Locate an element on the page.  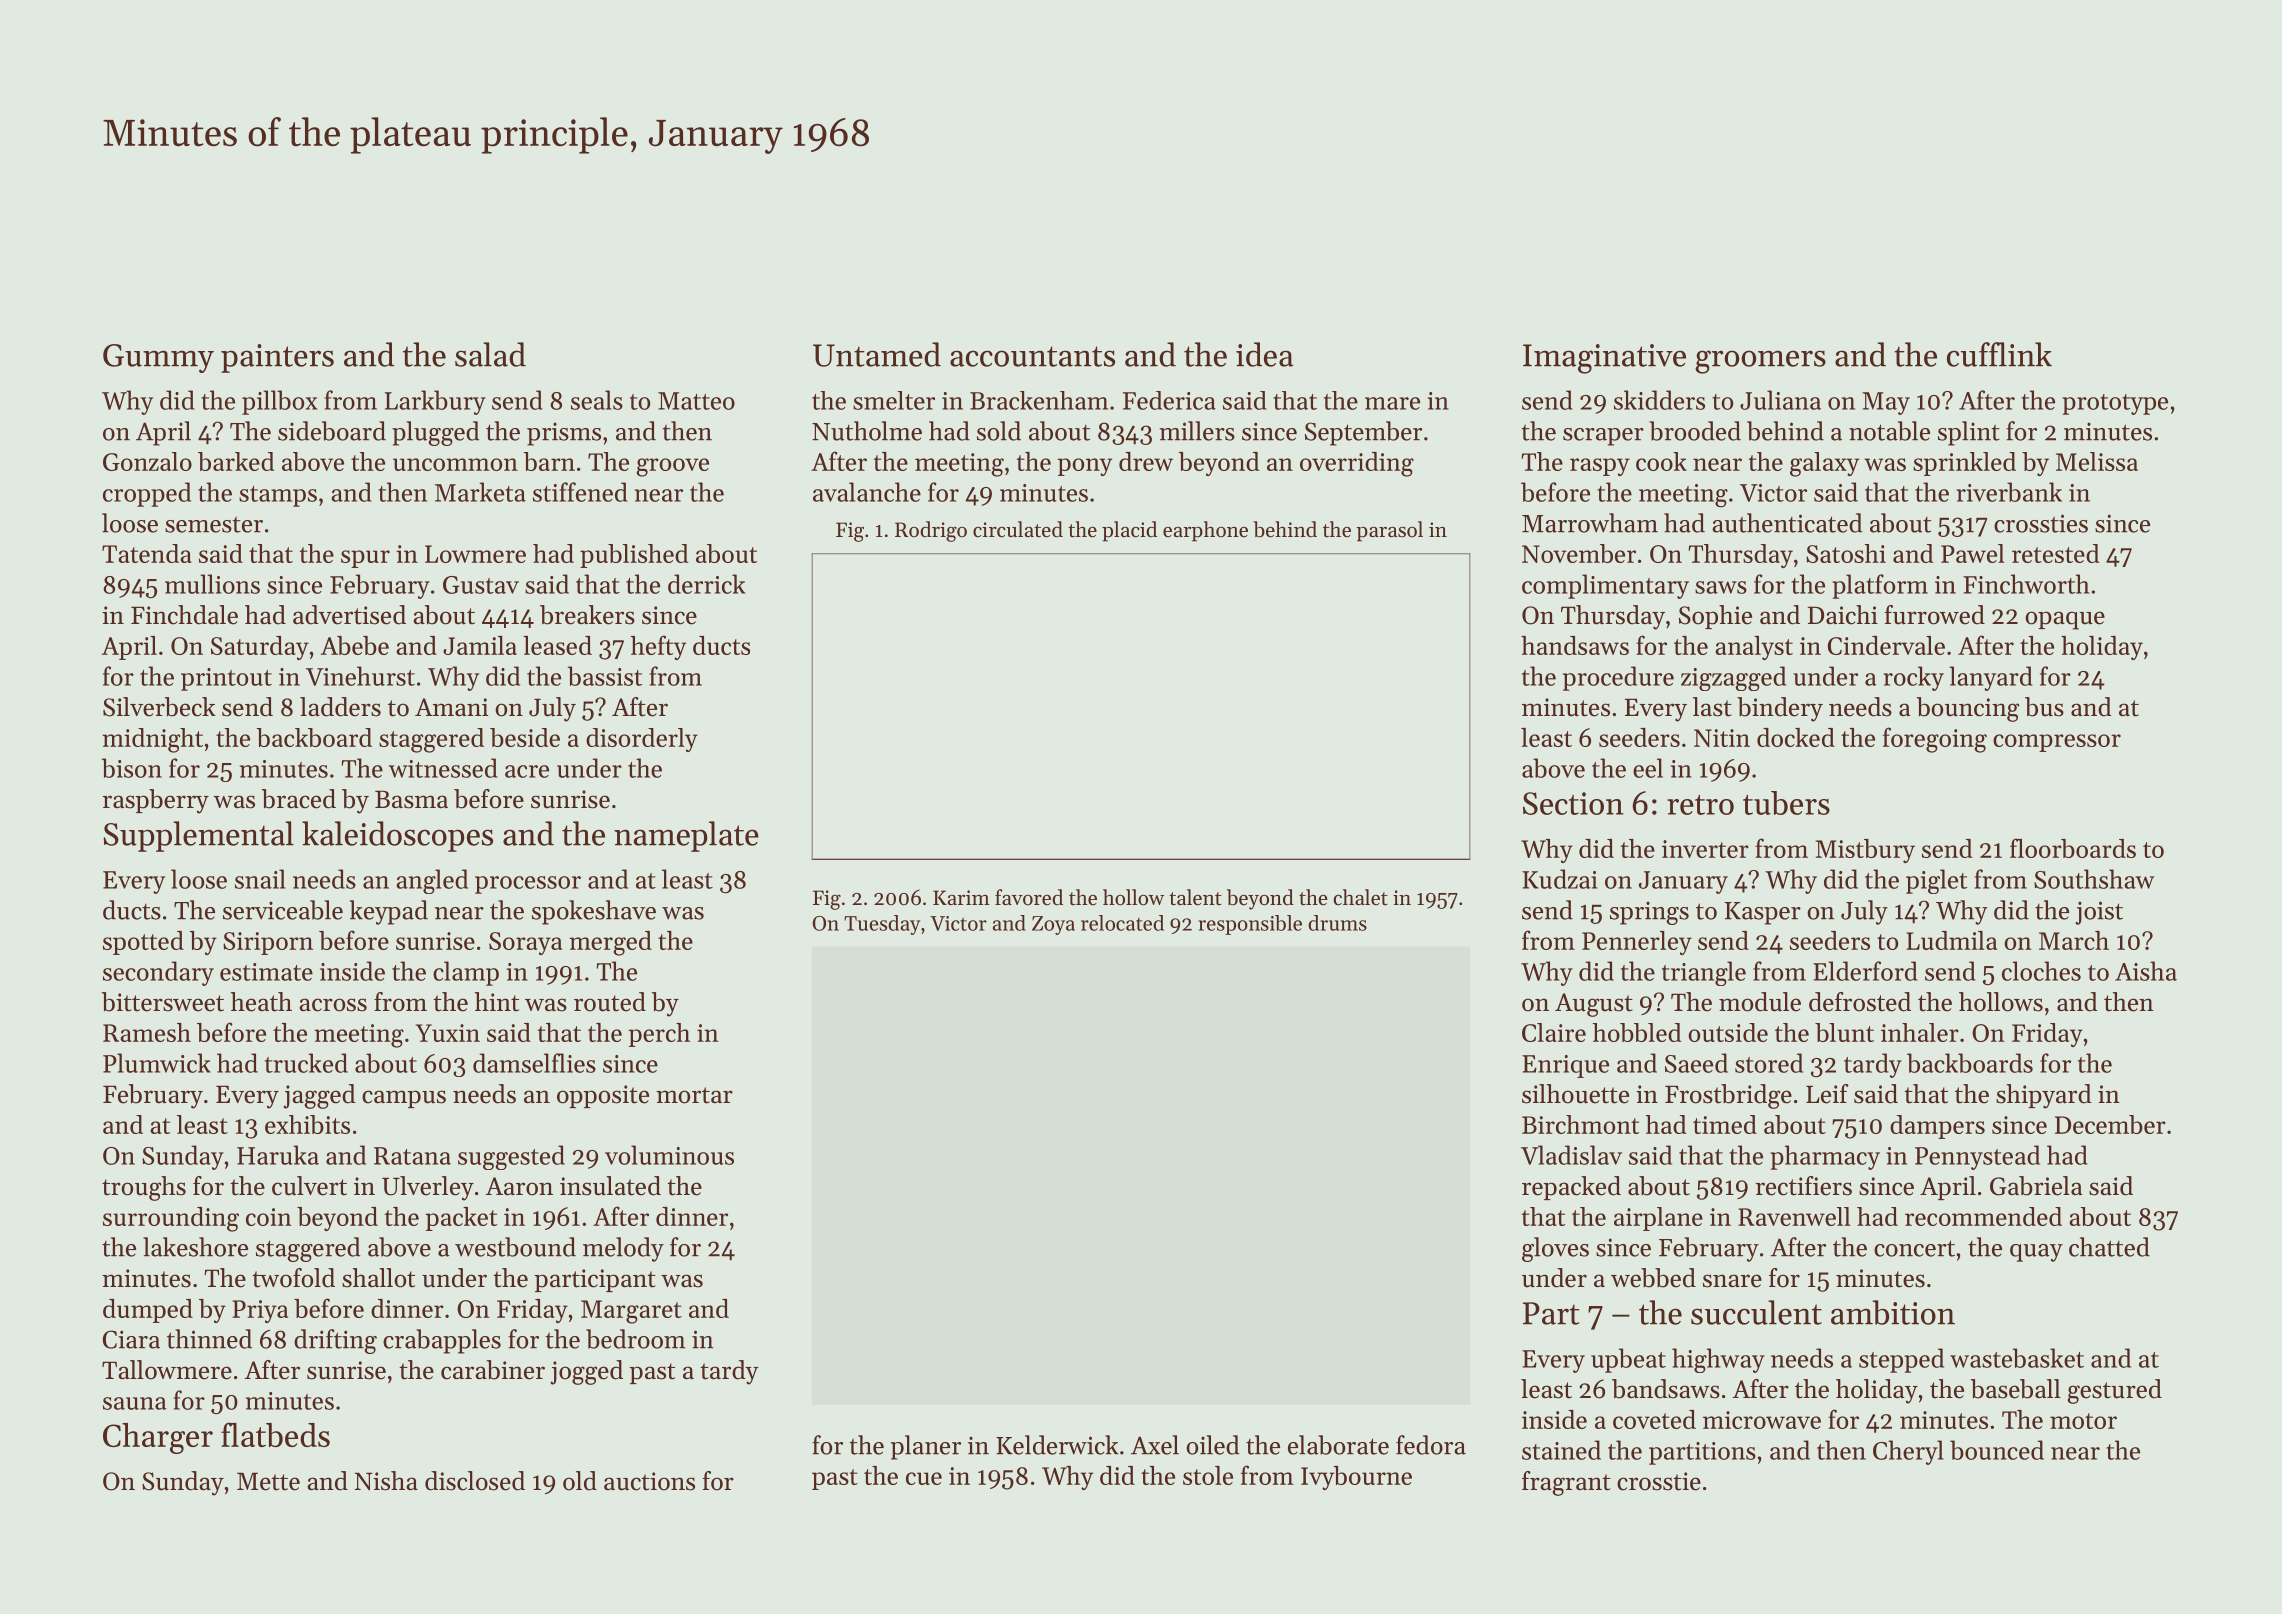
Ciara is located at coordinates (131, 1339).
